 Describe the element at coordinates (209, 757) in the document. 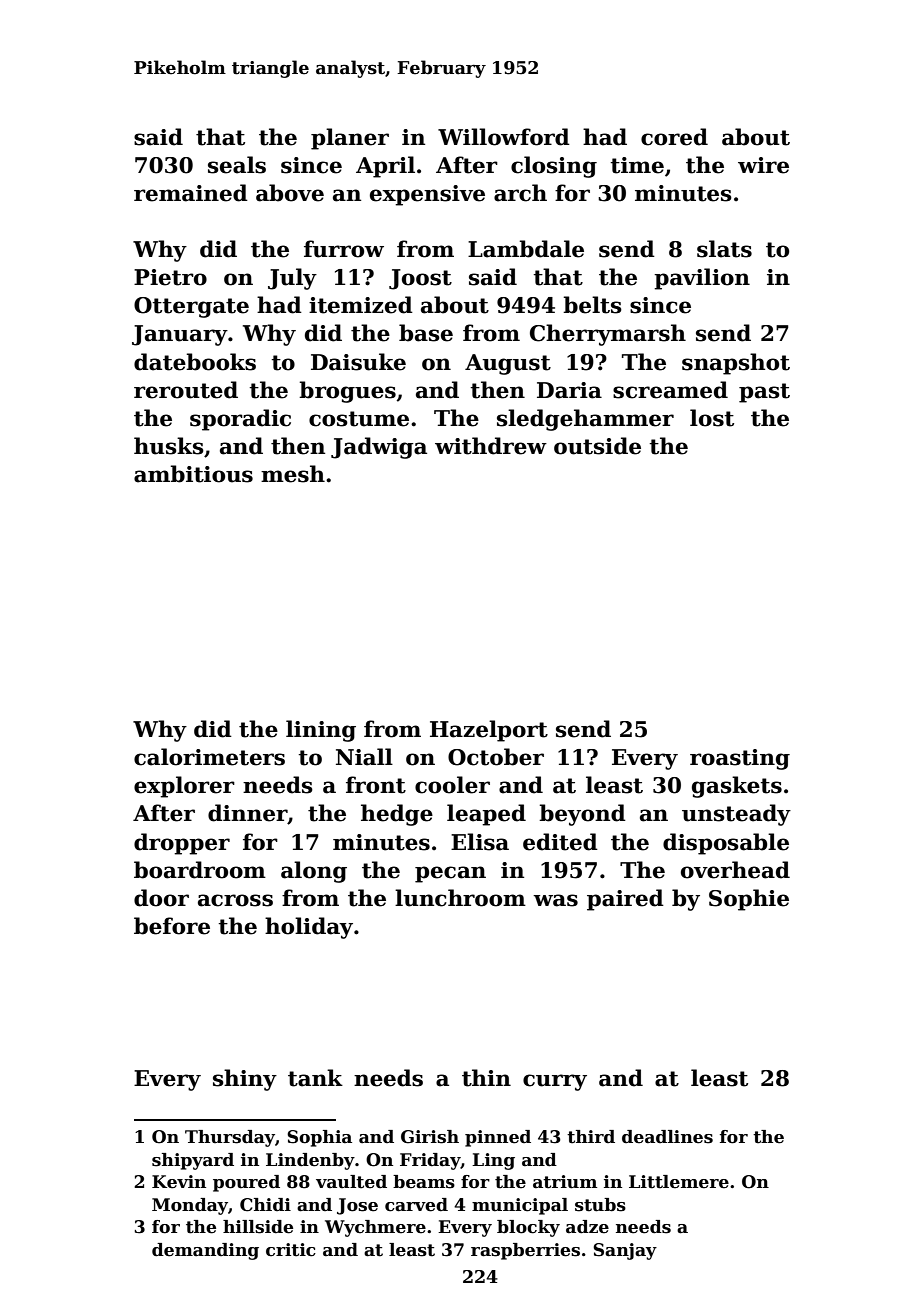

I see `calorimeters` at that location.
